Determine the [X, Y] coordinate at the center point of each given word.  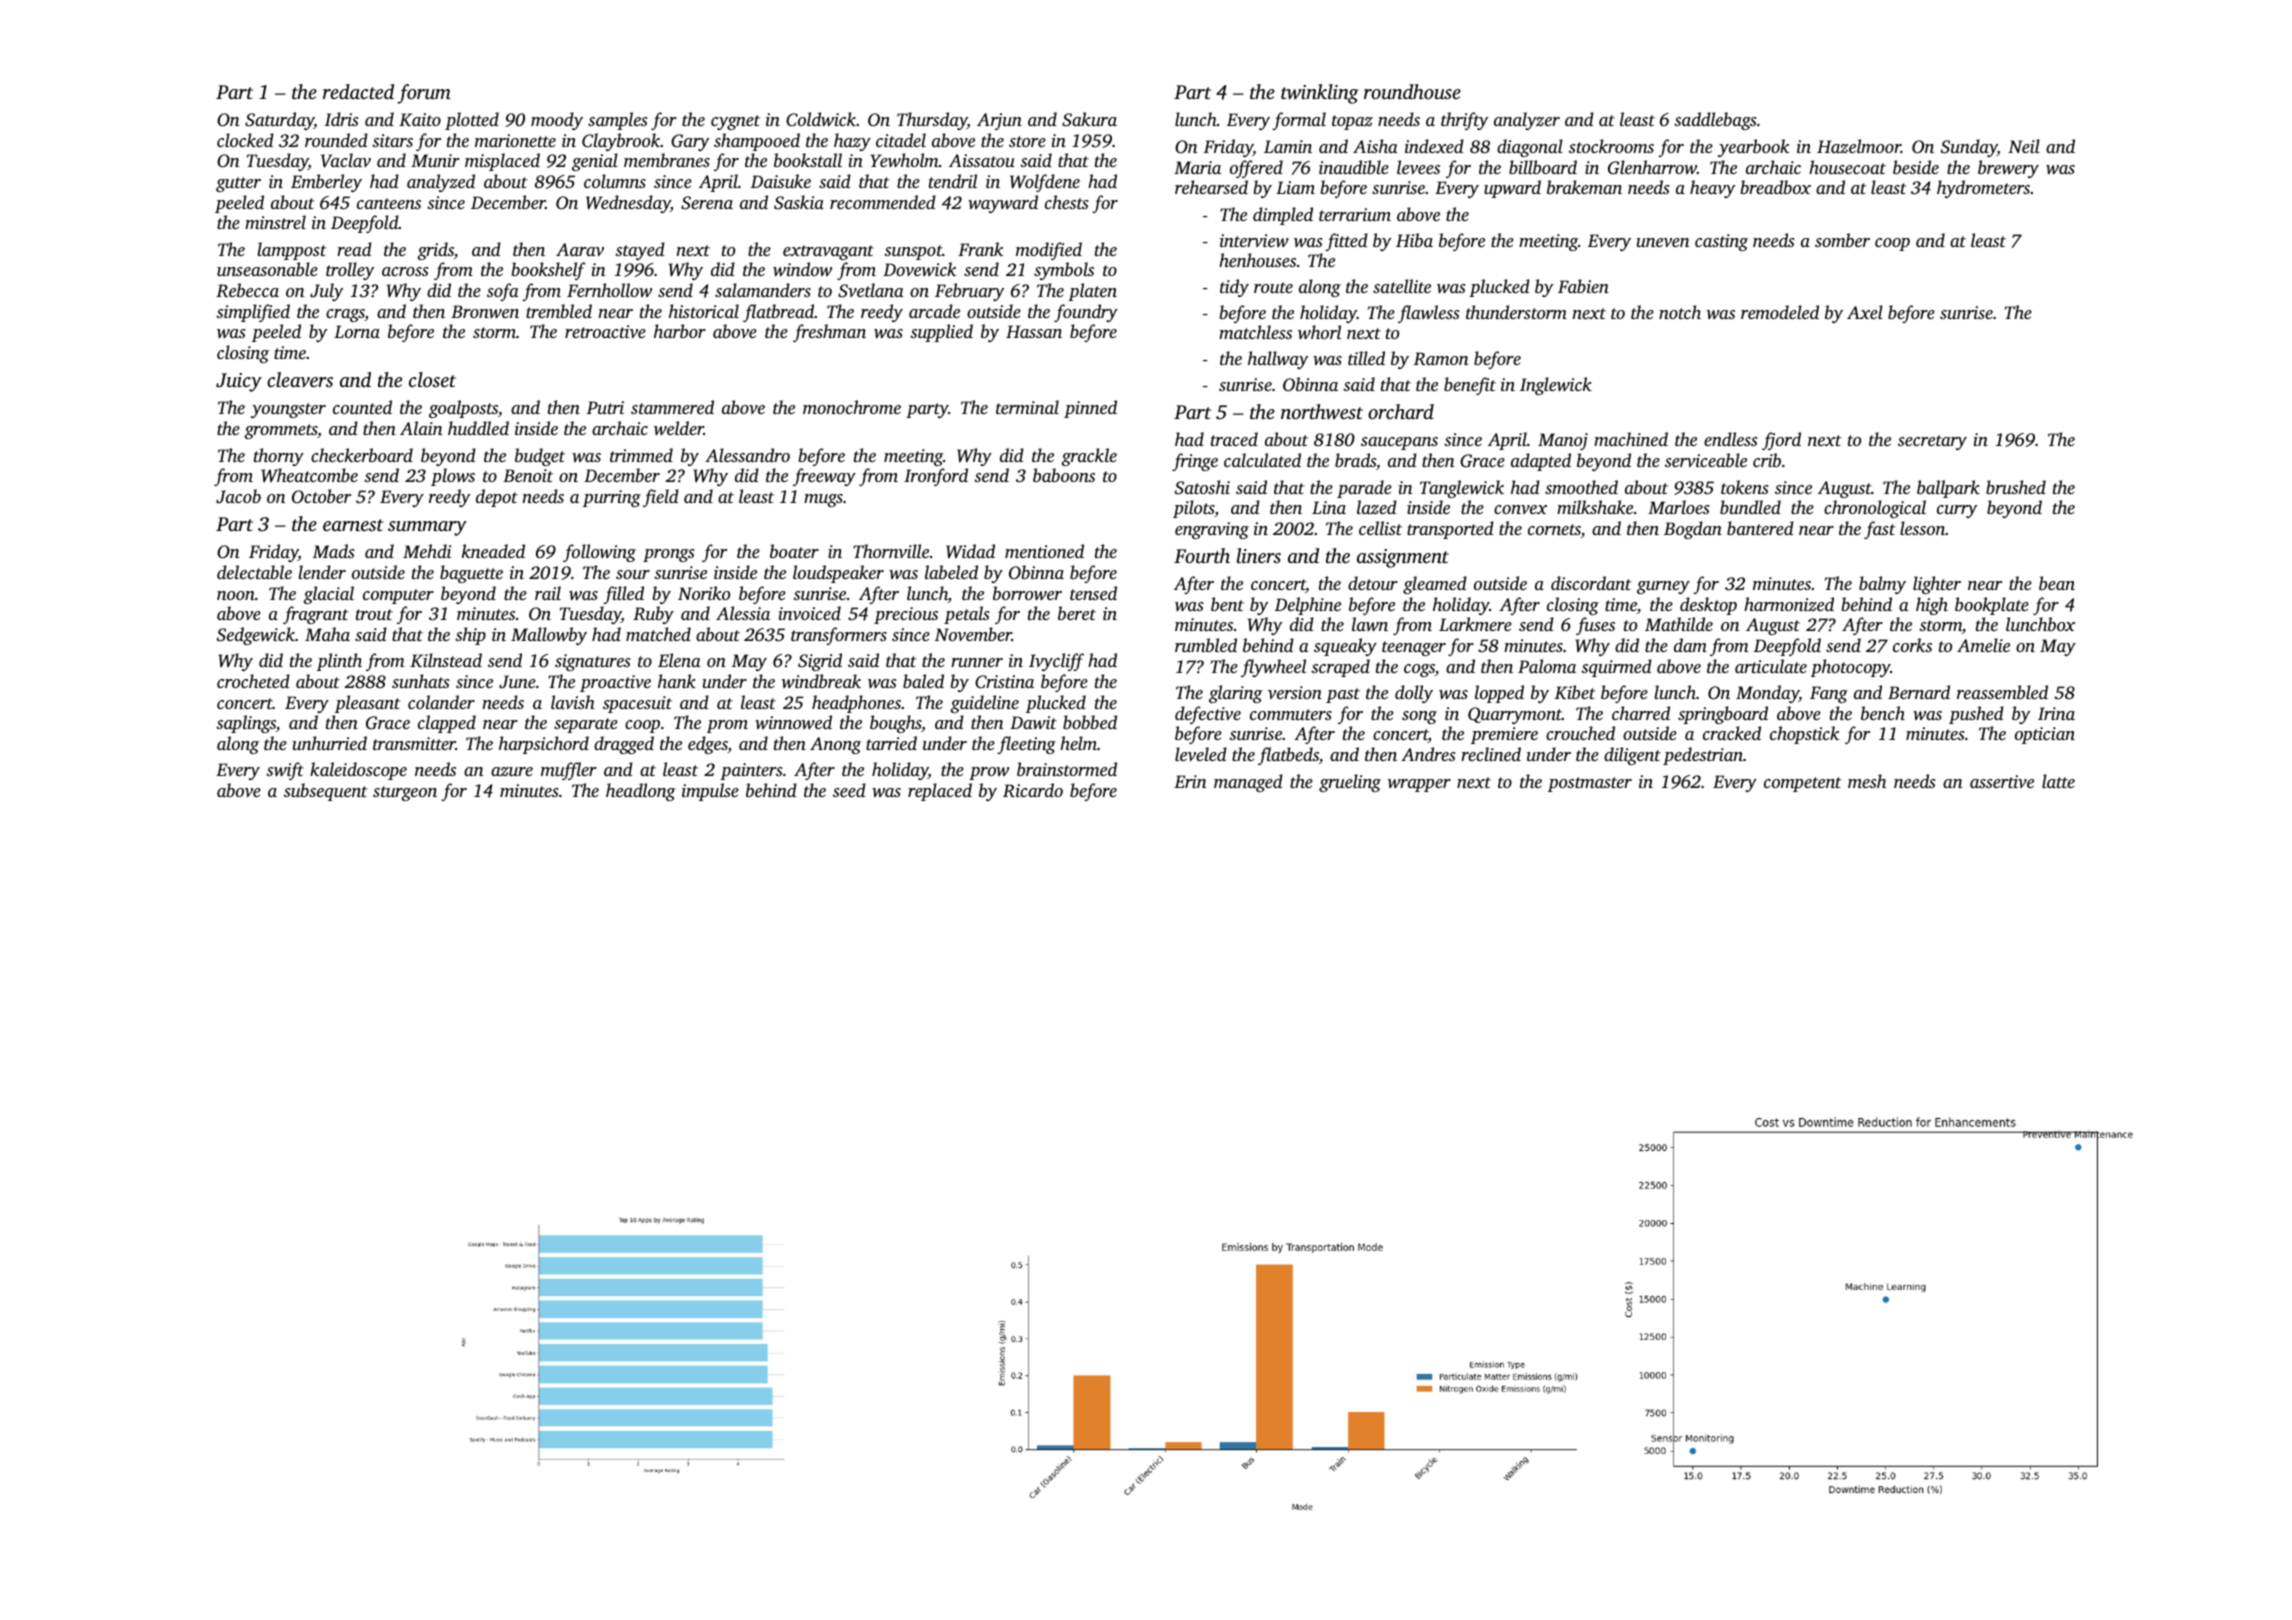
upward [1512, 189]
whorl [1319, 332]
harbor [680, 331]
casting [1721, 242]
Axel [1865, 312]
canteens [389, 203]
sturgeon [405, 793]
